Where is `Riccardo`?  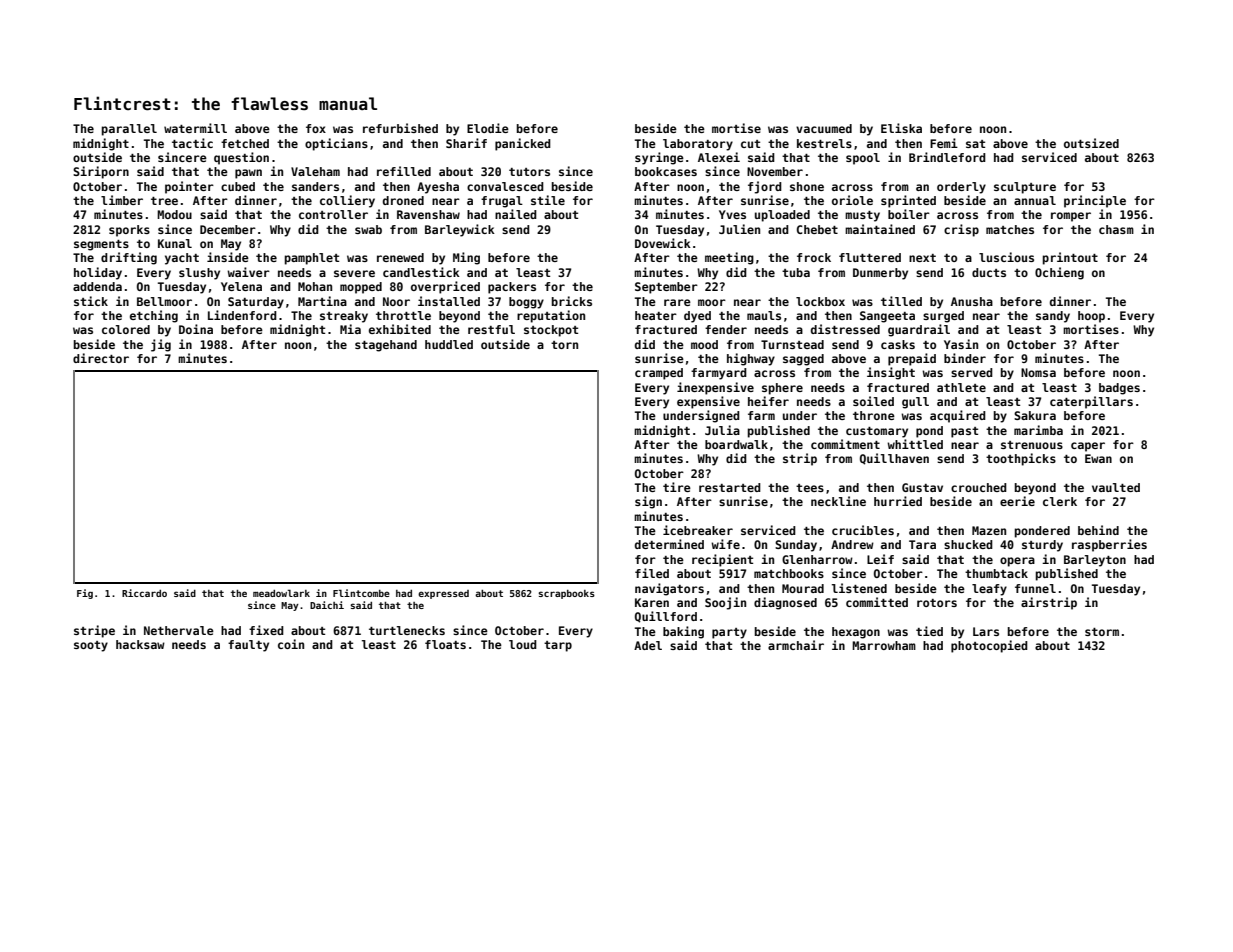 Riccardo is located at coordinates (144, 593).
